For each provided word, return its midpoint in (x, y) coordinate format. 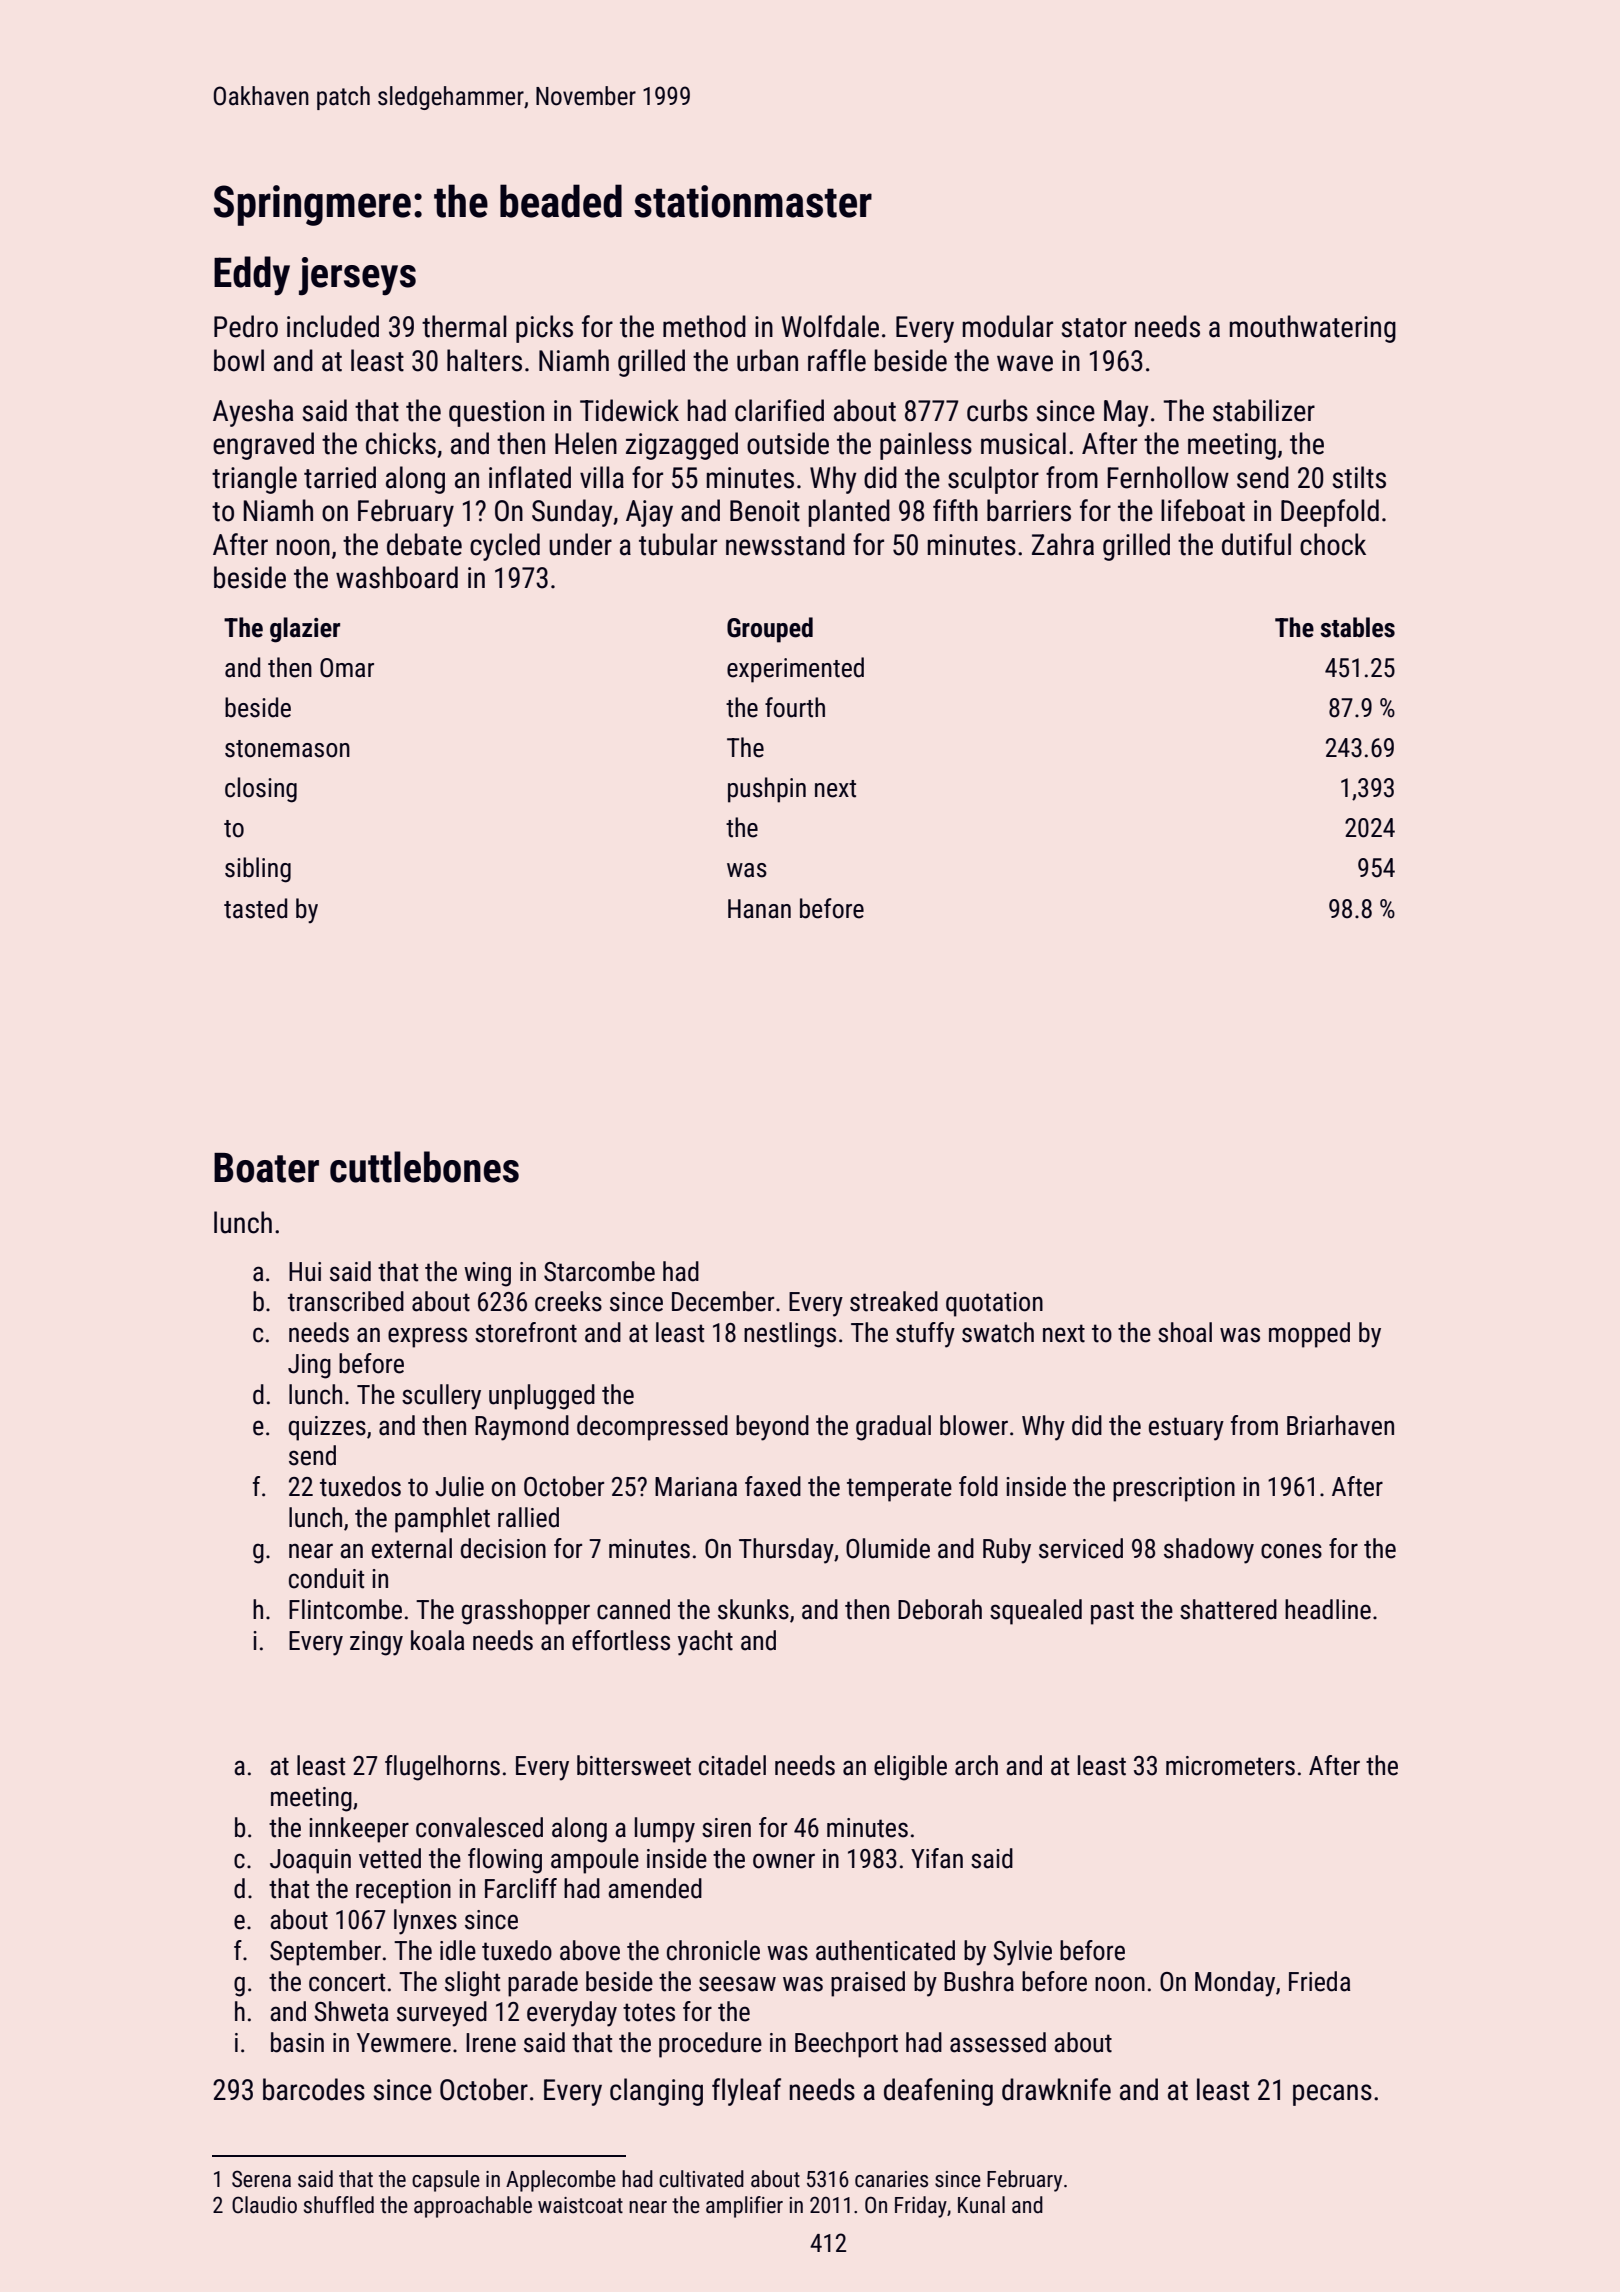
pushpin (767, 790)
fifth (955, 510)
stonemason (287, 749)
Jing (309, 1366)
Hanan (759, 909)
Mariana (696, 1487)
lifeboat (1203, 510)
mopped (1309, 1335)
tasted (255, 908)
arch (976, 1765)
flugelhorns (442, 1768)
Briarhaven (1340, 1425)
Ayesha (253, 413)
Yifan (937, 1858)
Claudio (264, 2205)
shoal (1185, 1332)
